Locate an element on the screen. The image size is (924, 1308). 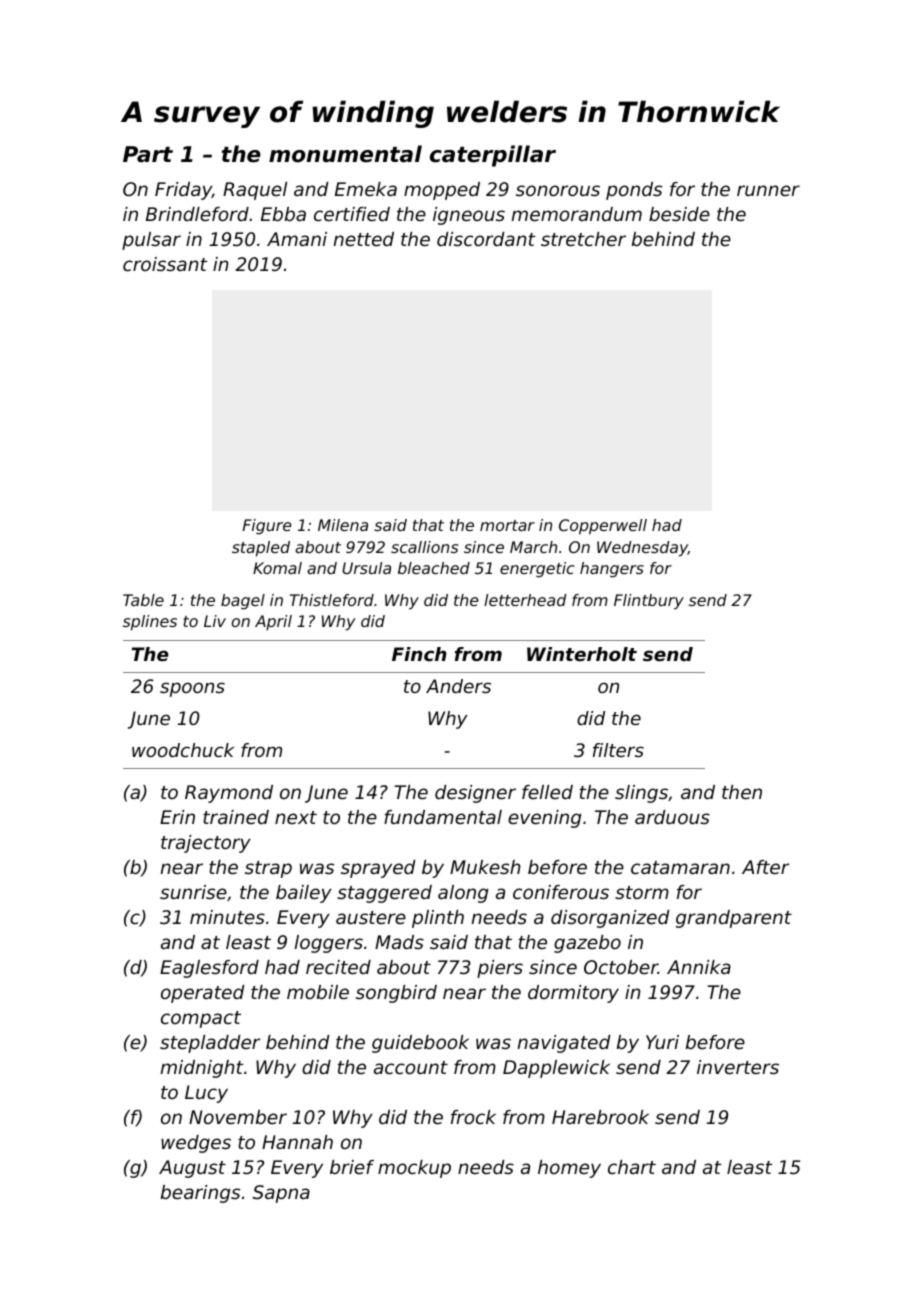
mopped is located at coordinates (442, 191).
